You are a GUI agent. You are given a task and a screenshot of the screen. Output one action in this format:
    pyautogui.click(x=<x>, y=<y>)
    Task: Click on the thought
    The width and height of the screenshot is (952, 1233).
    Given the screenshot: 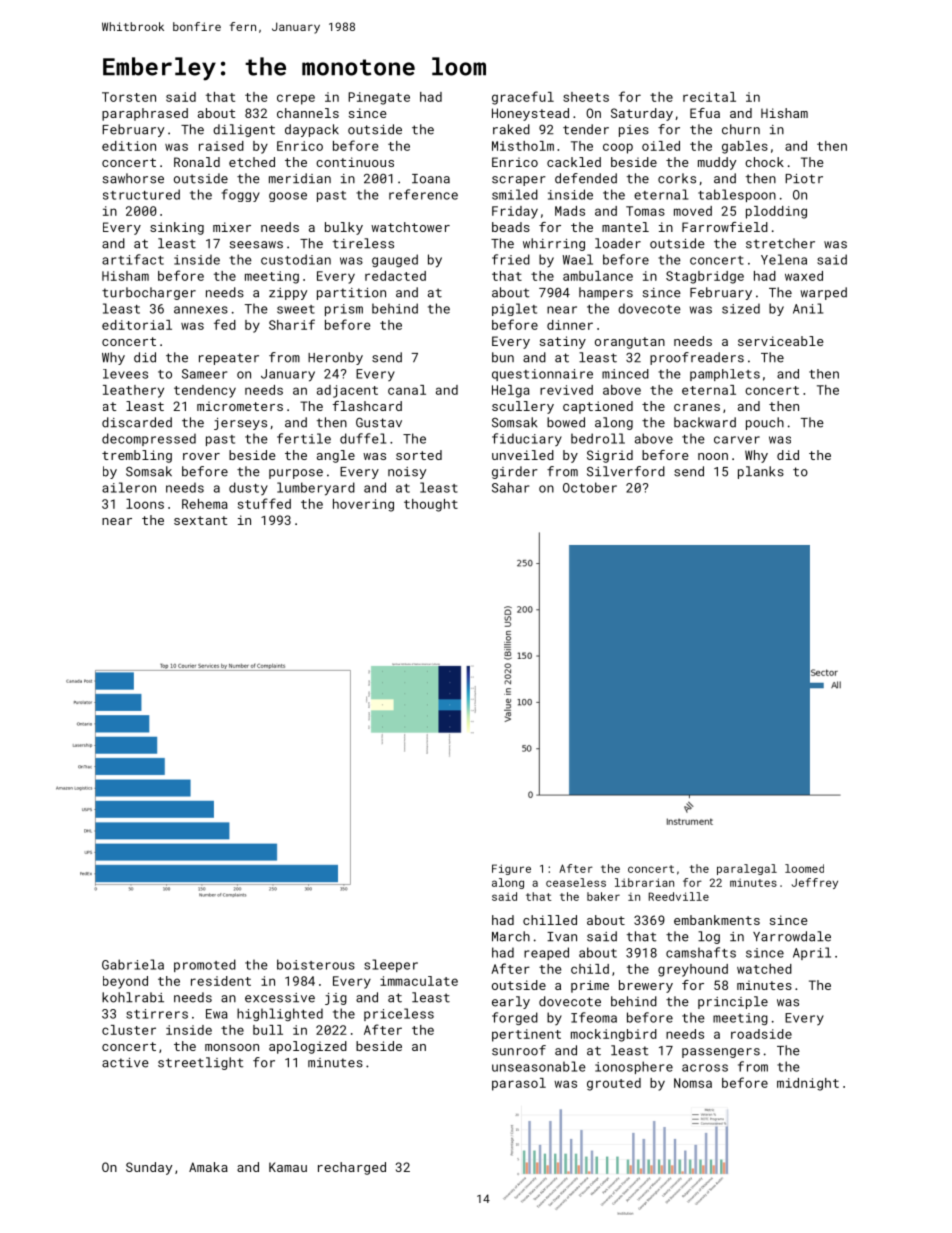 What is the action you would take?
    pyautogui.click(x=431, y=505)
